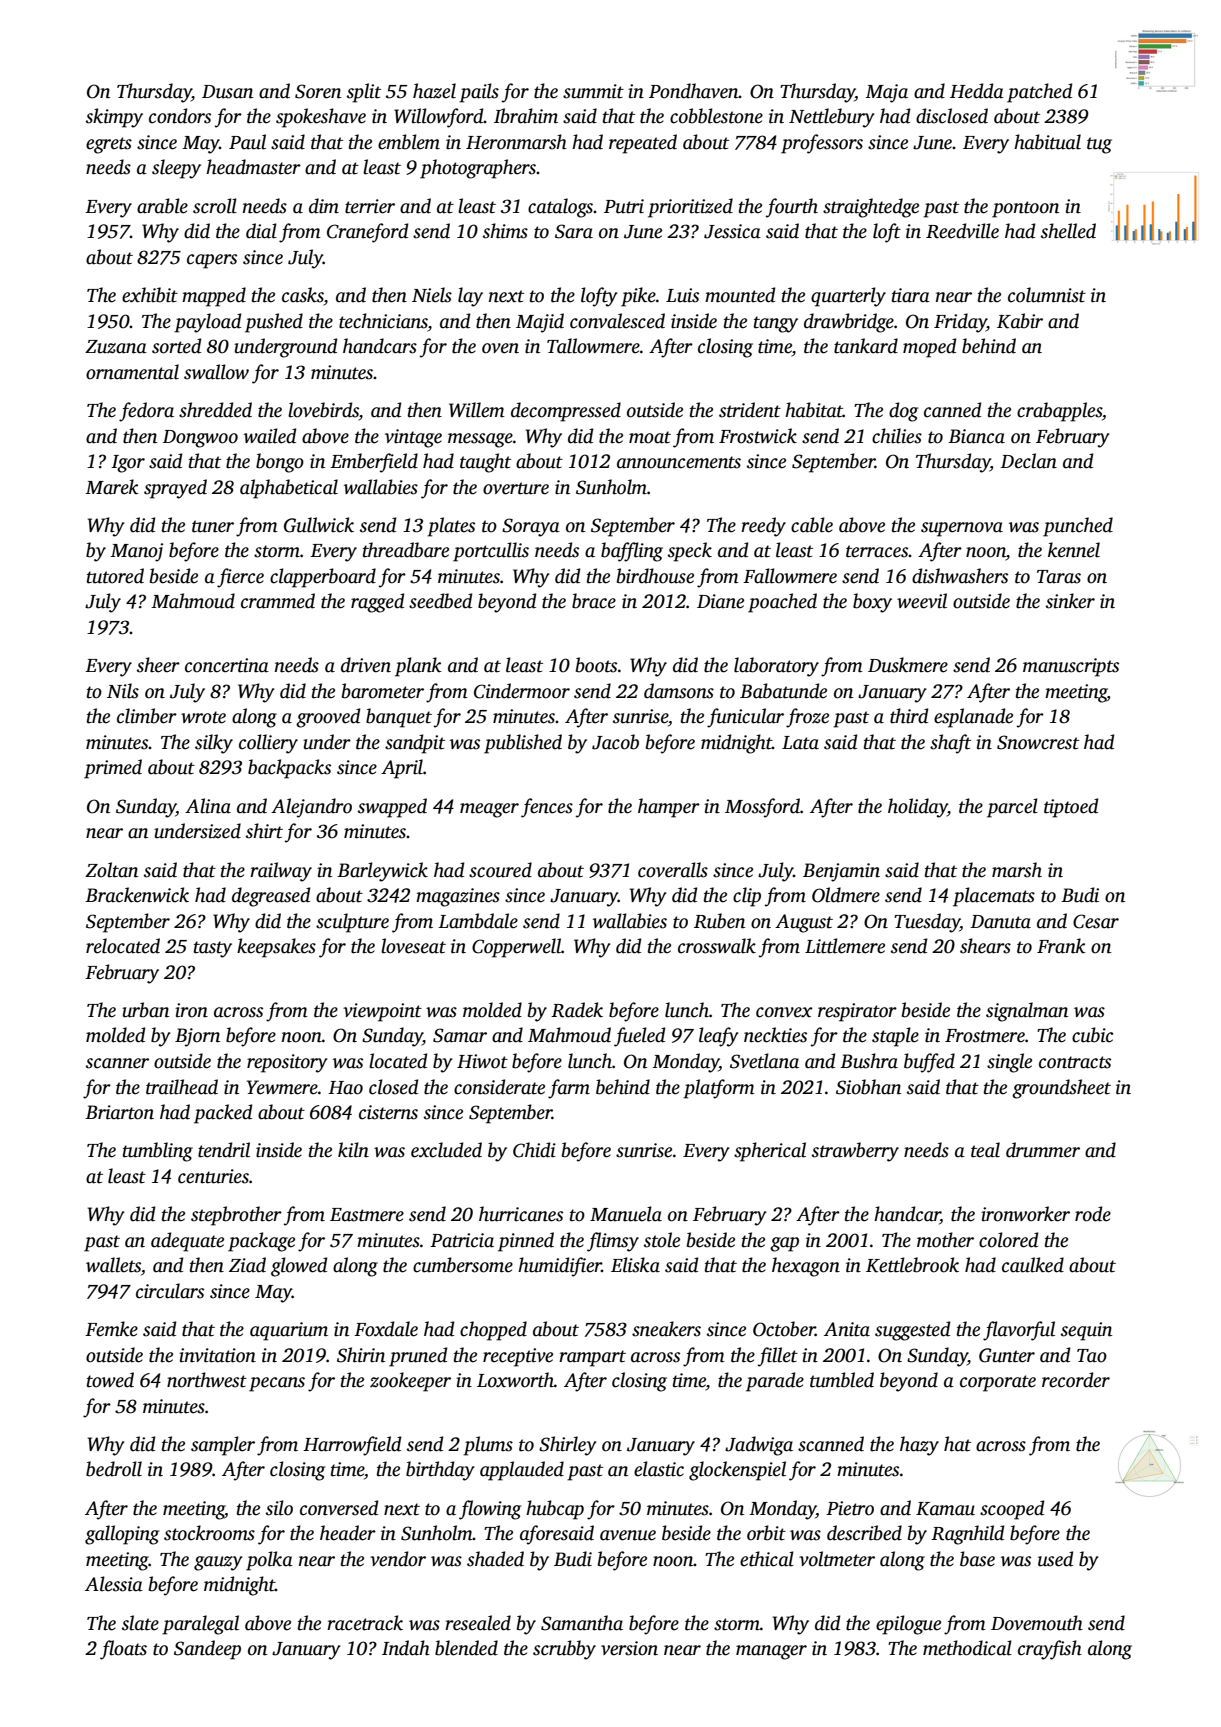  What do you see at coordinates (365, 1623) in the screenshot?
I see `racetrack` at bounding box center [365, 1623].
